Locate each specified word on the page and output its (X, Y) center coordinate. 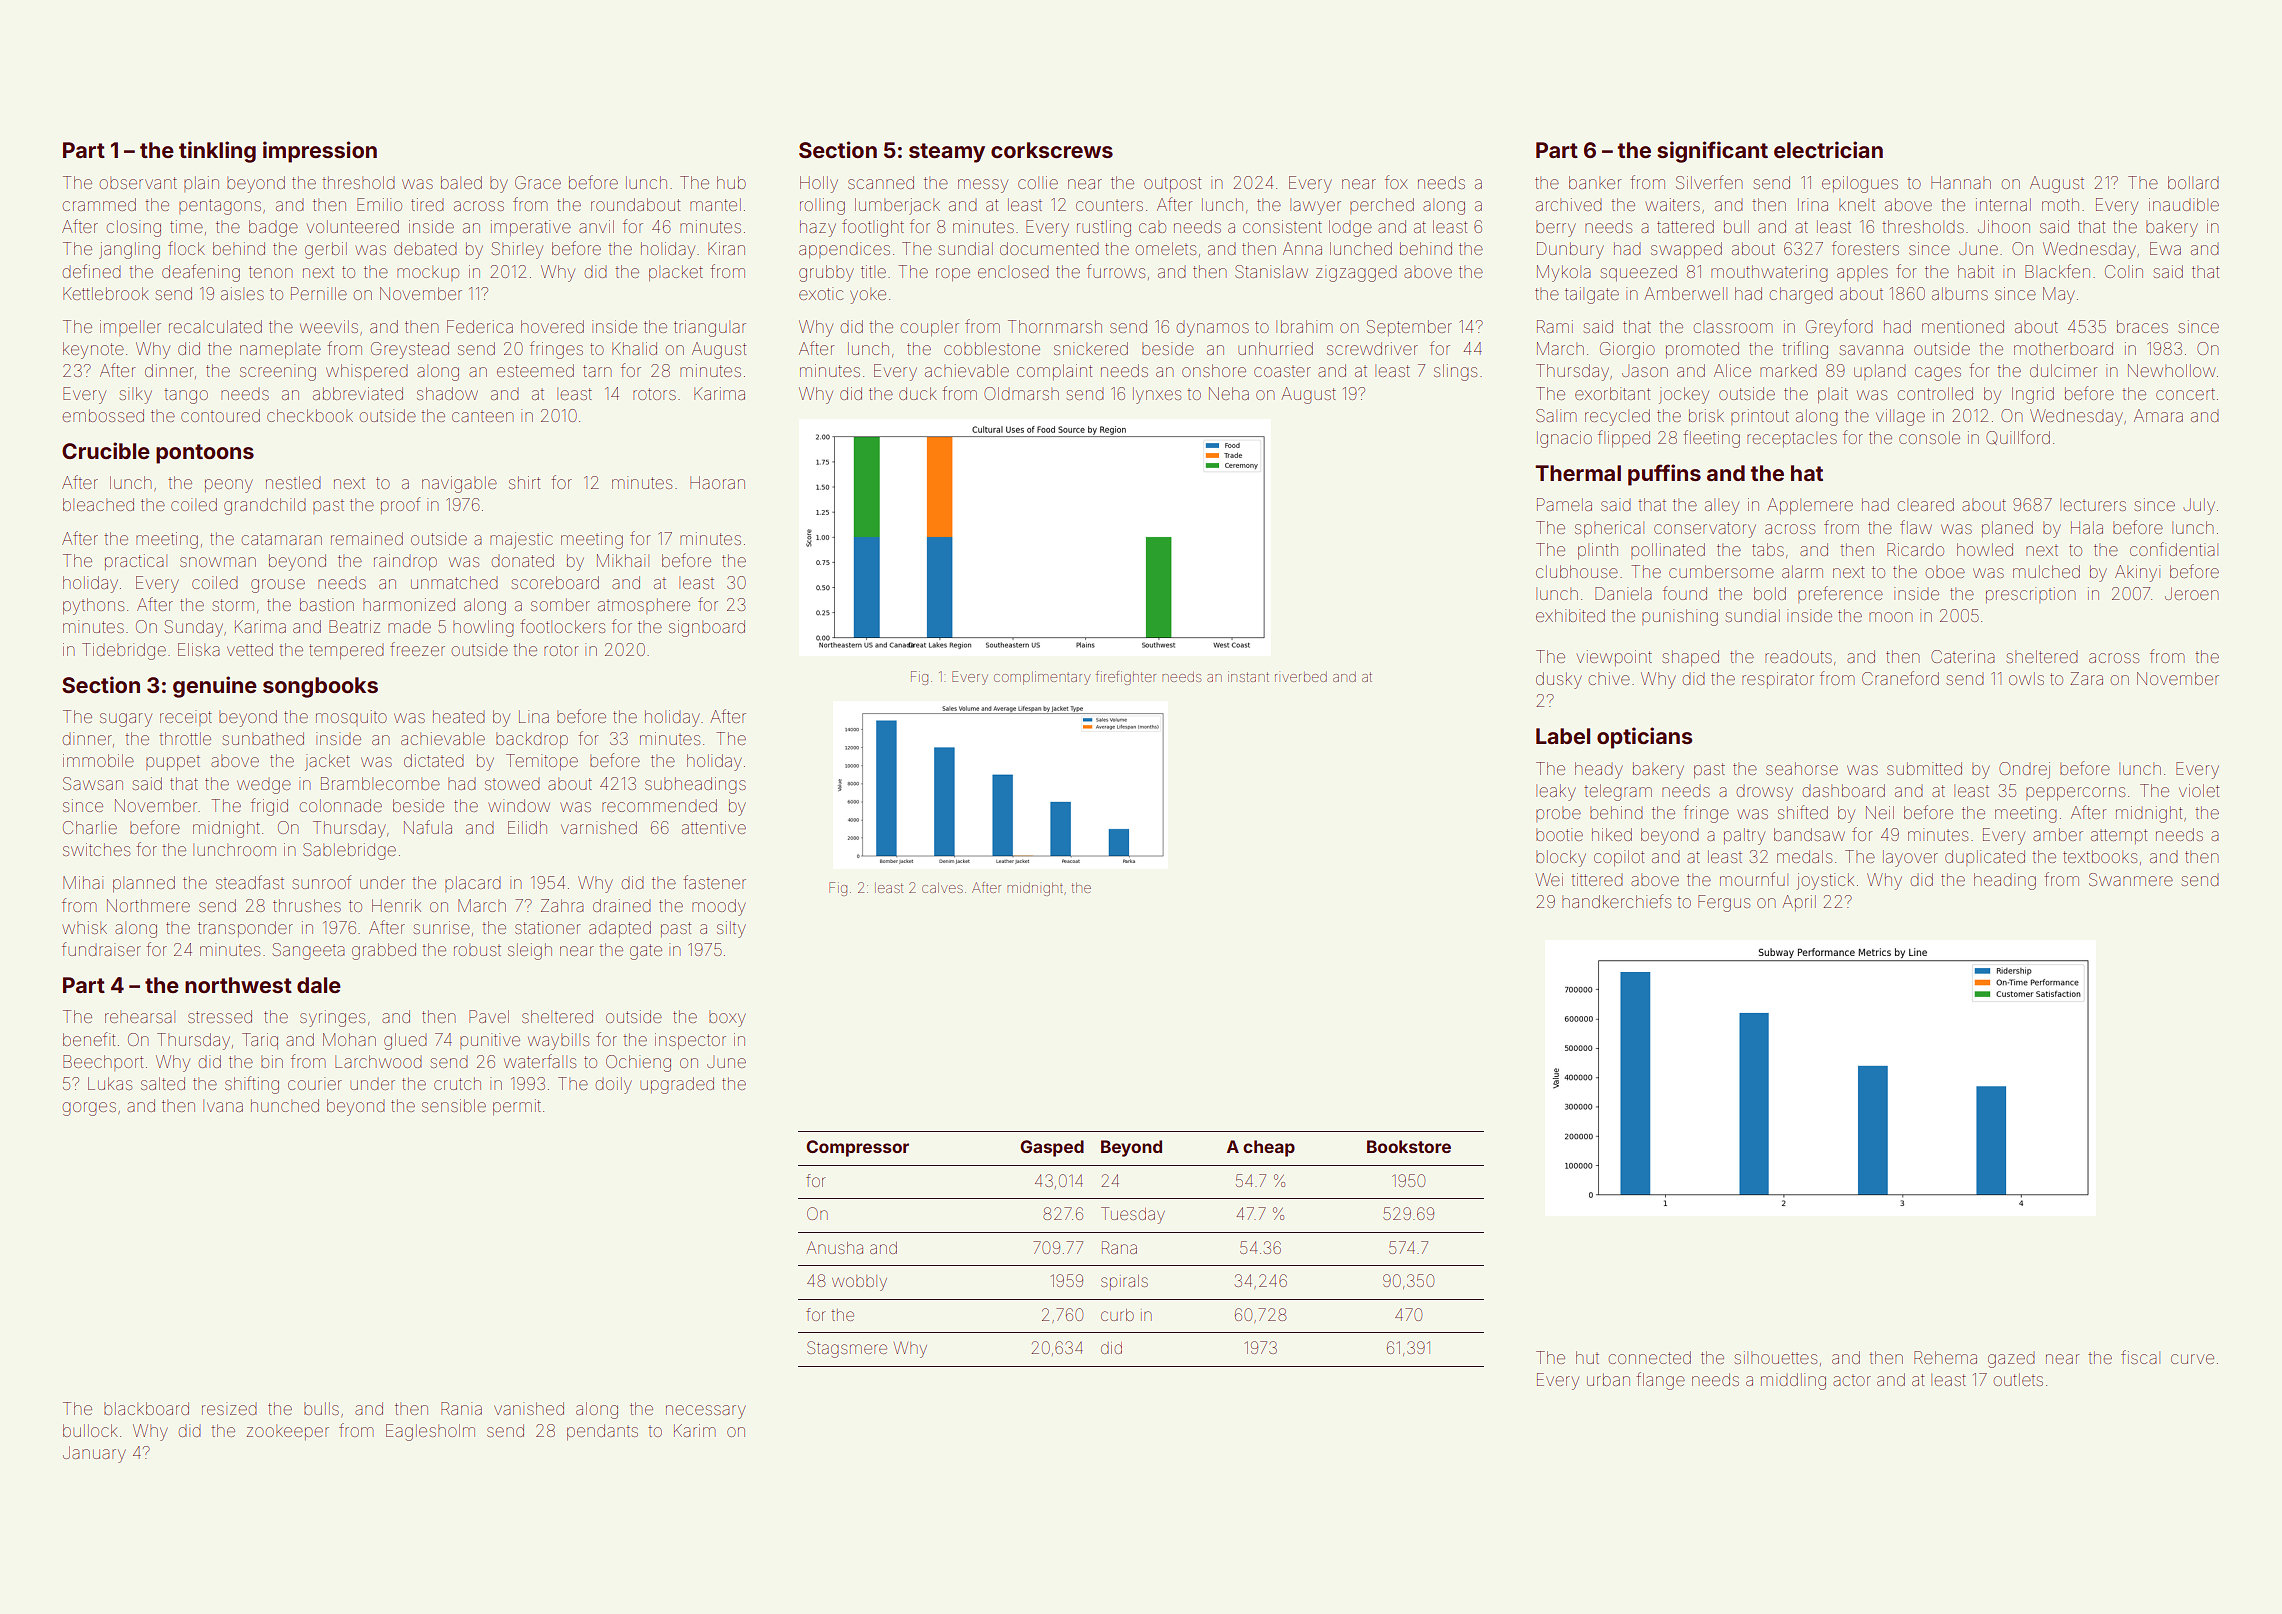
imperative (531, 228)
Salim (1556, 415)
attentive (714, 827)
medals (1804, 856)
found (1685, 593)
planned (144, 884)
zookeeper (287, 1432)
